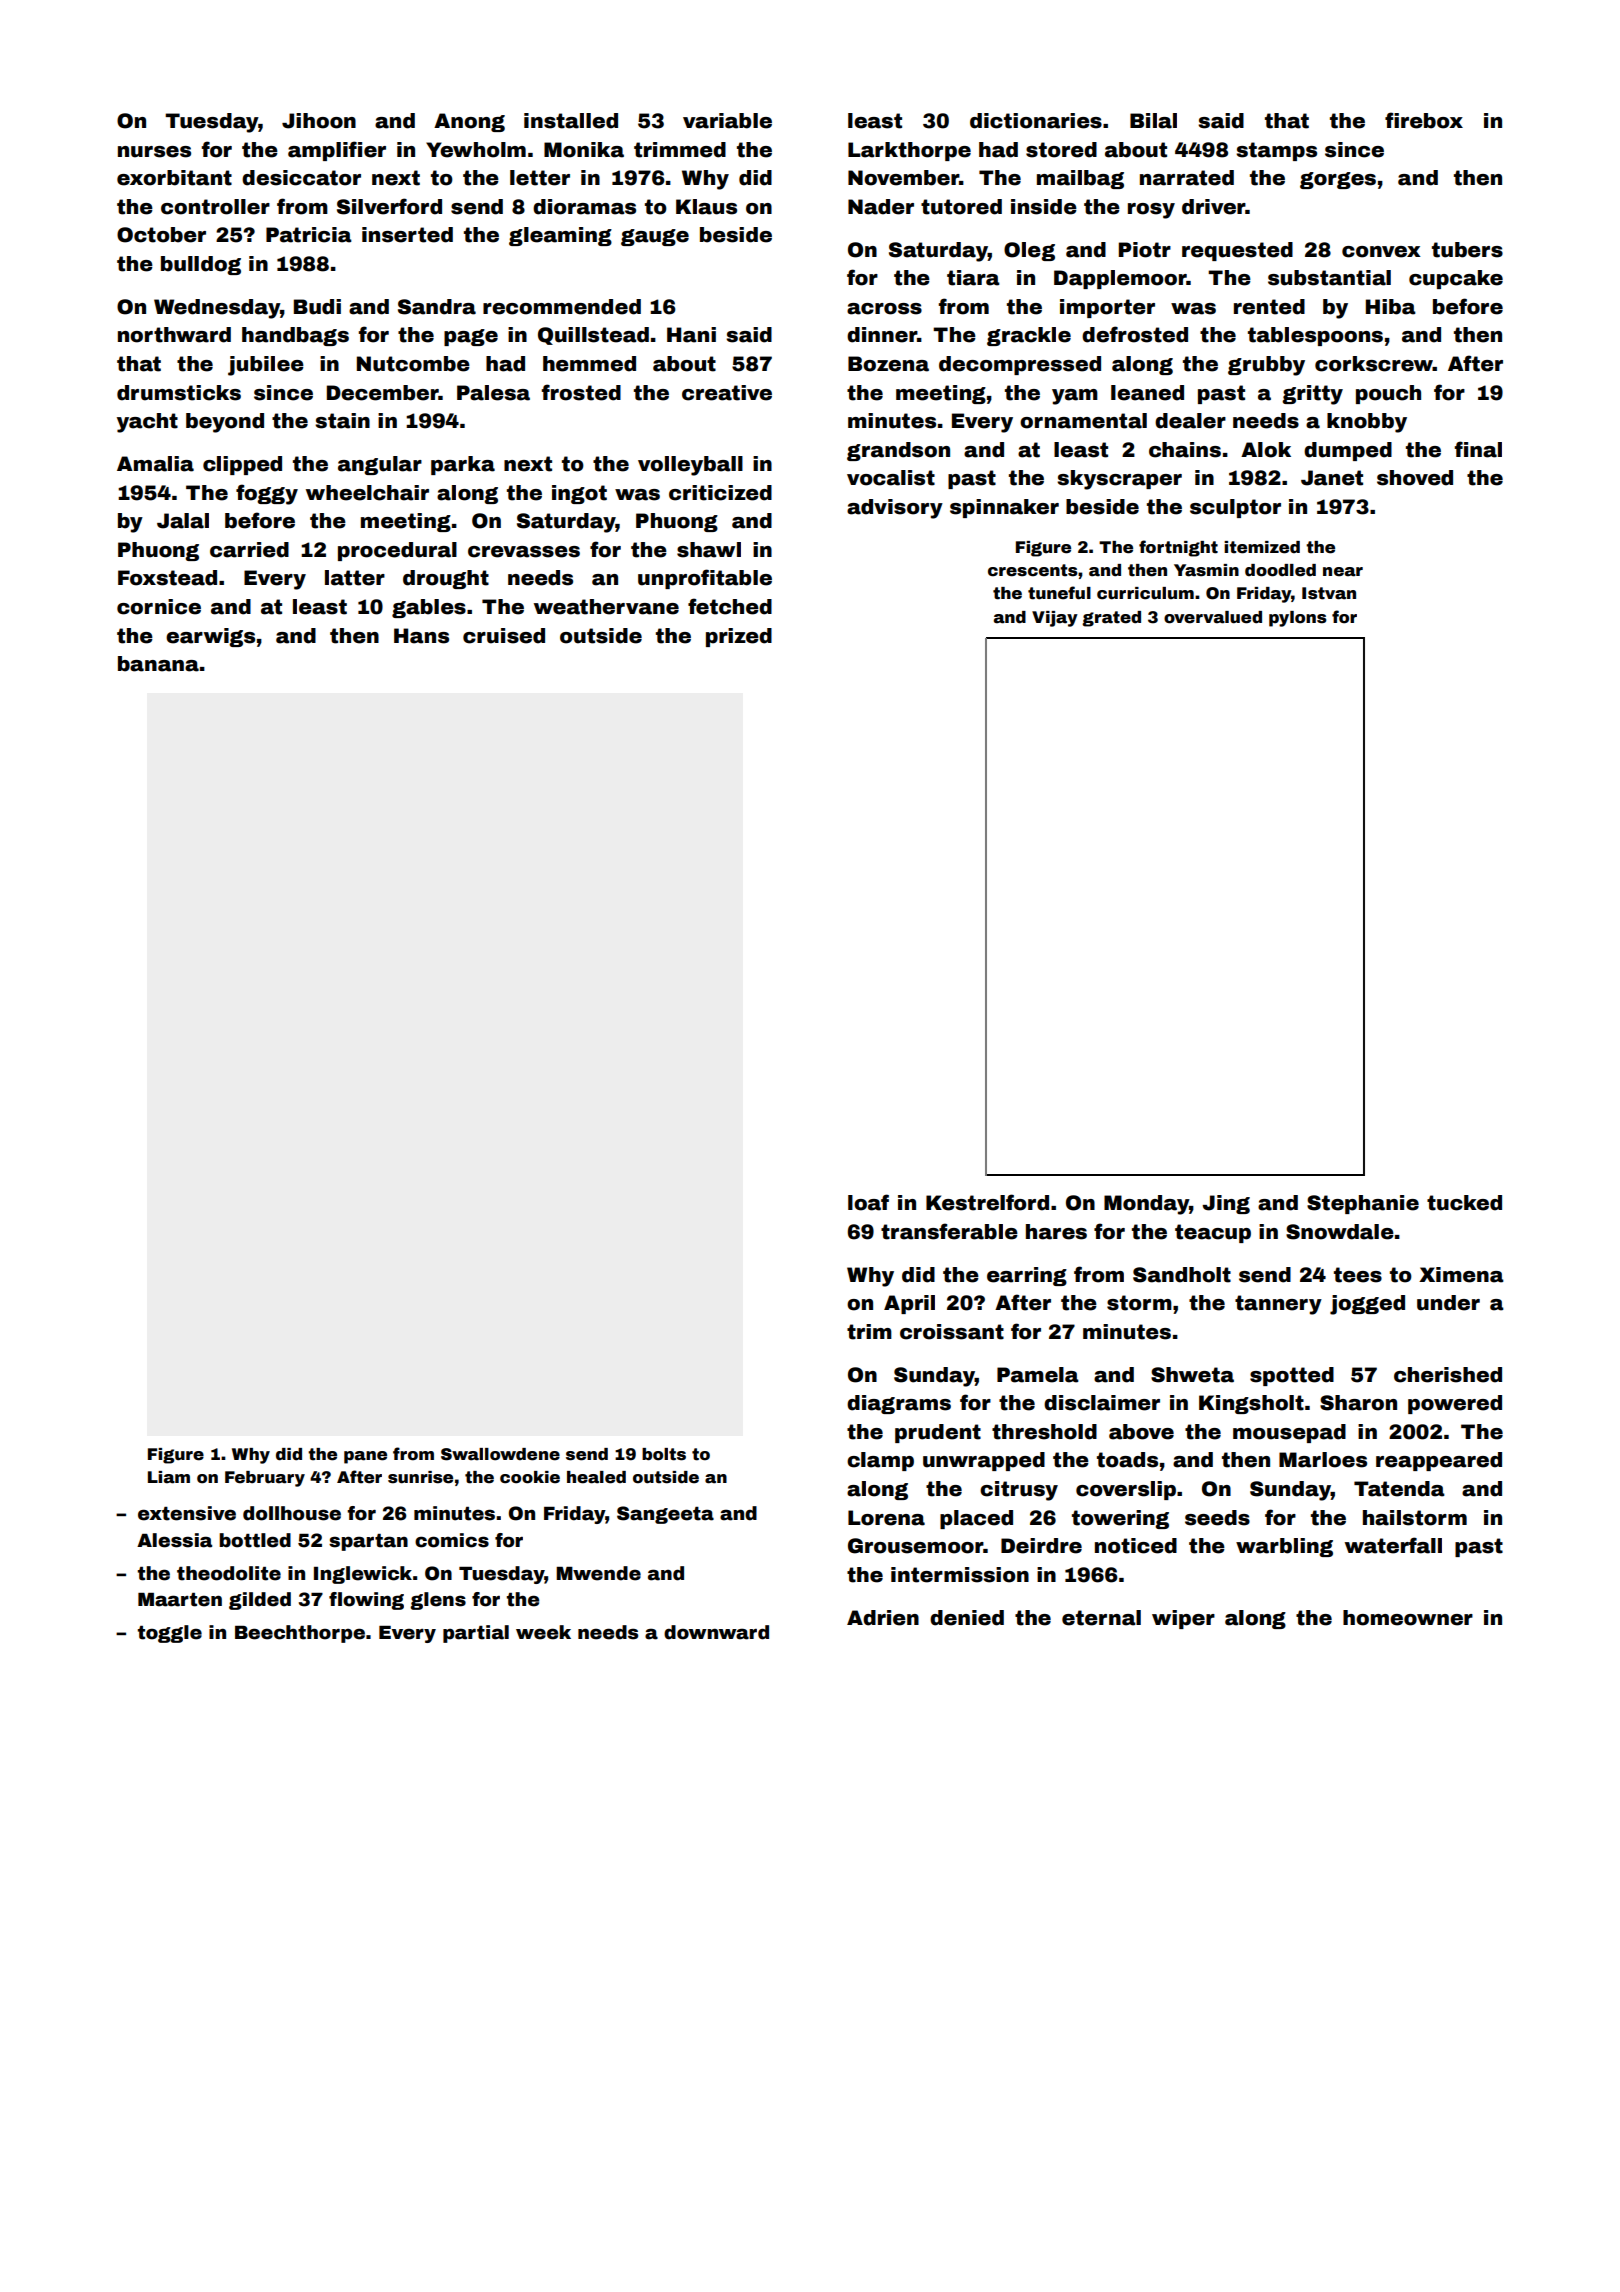  I want to click on tucked, so click(1464, 1203).
